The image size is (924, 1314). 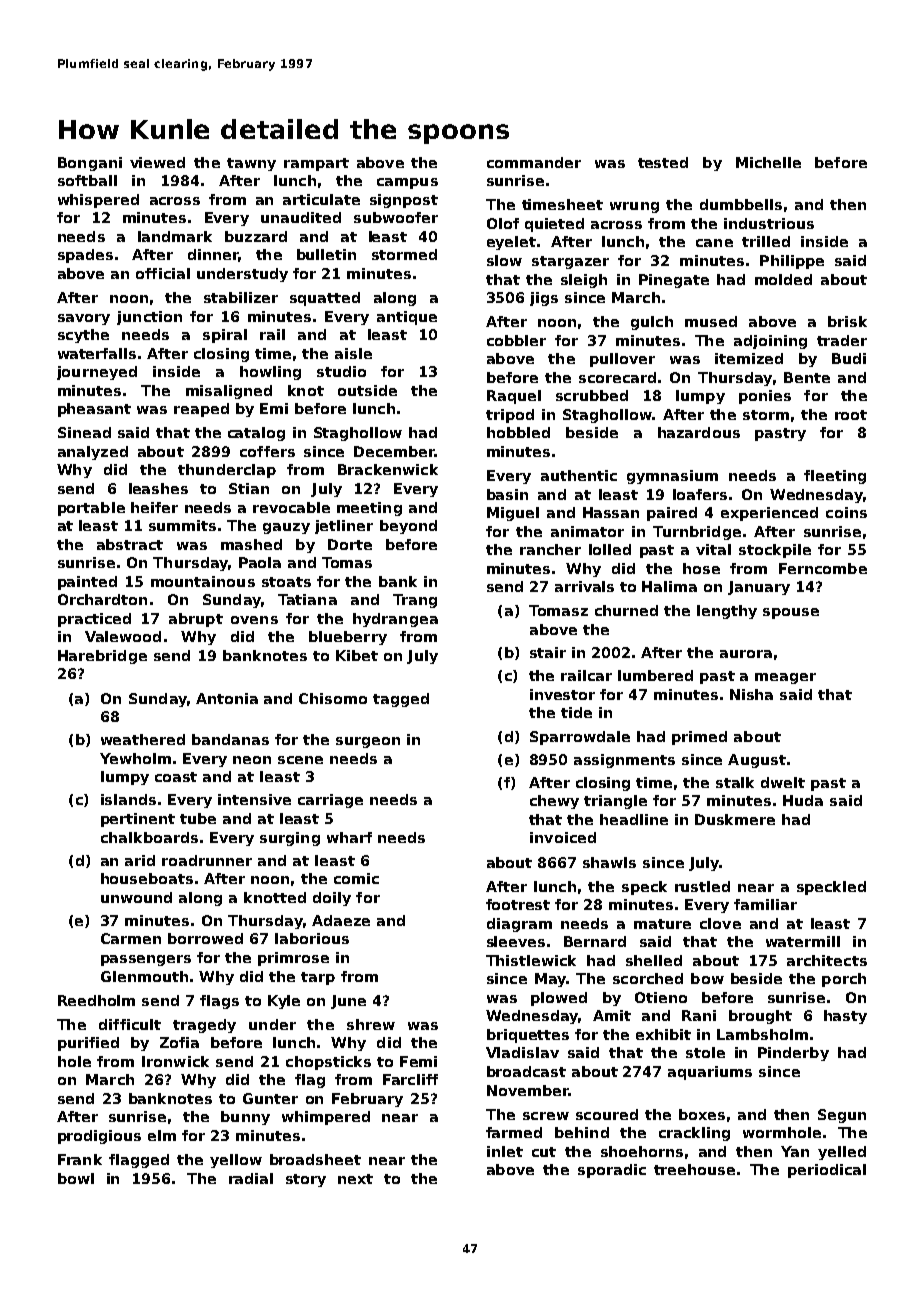 What do you see at coordinates (85, 256) in the screenshot?
I see `spades` at bounding box center [85, 256].
